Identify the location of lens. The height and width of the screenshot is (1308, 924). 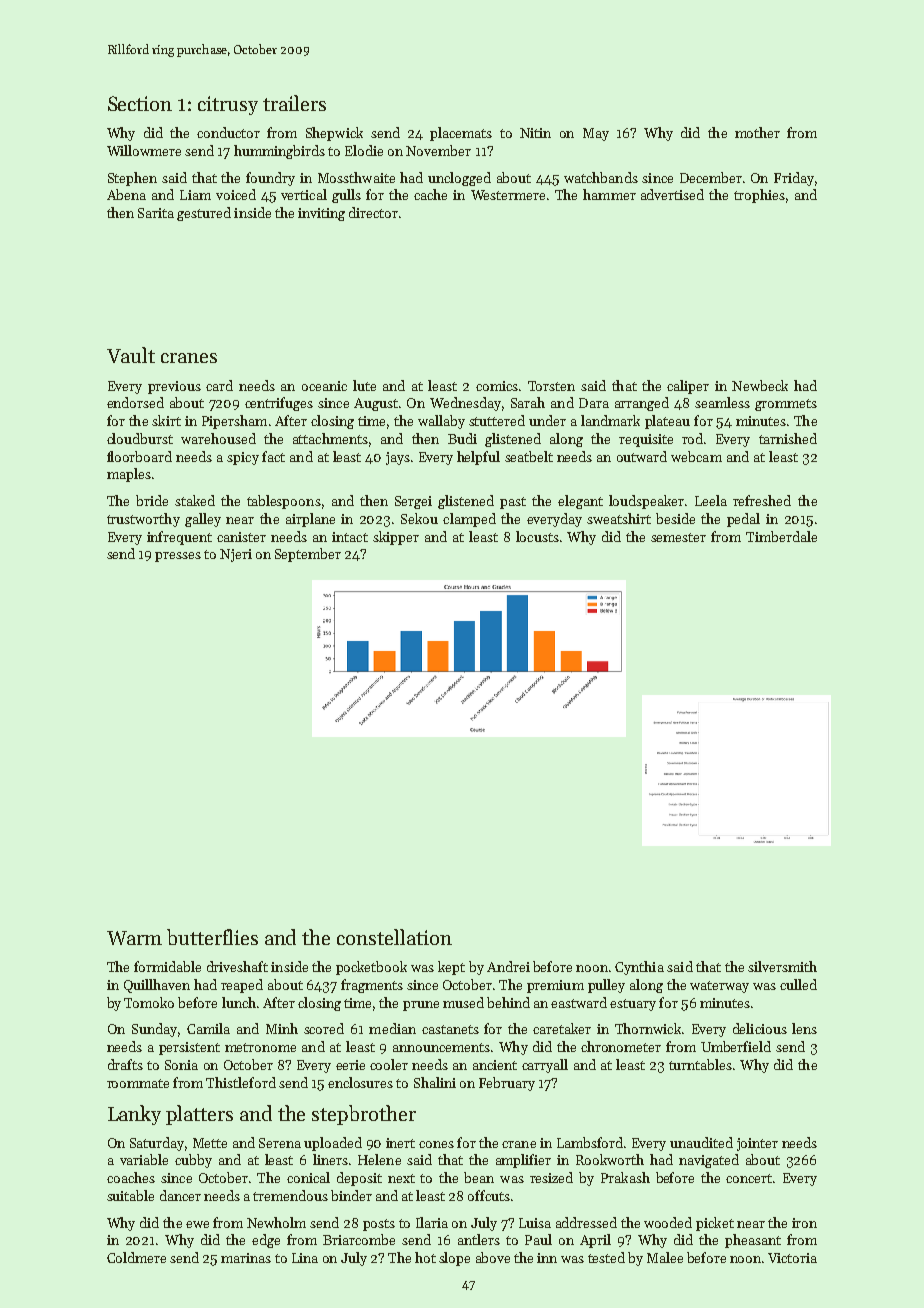
(804, 1028).
